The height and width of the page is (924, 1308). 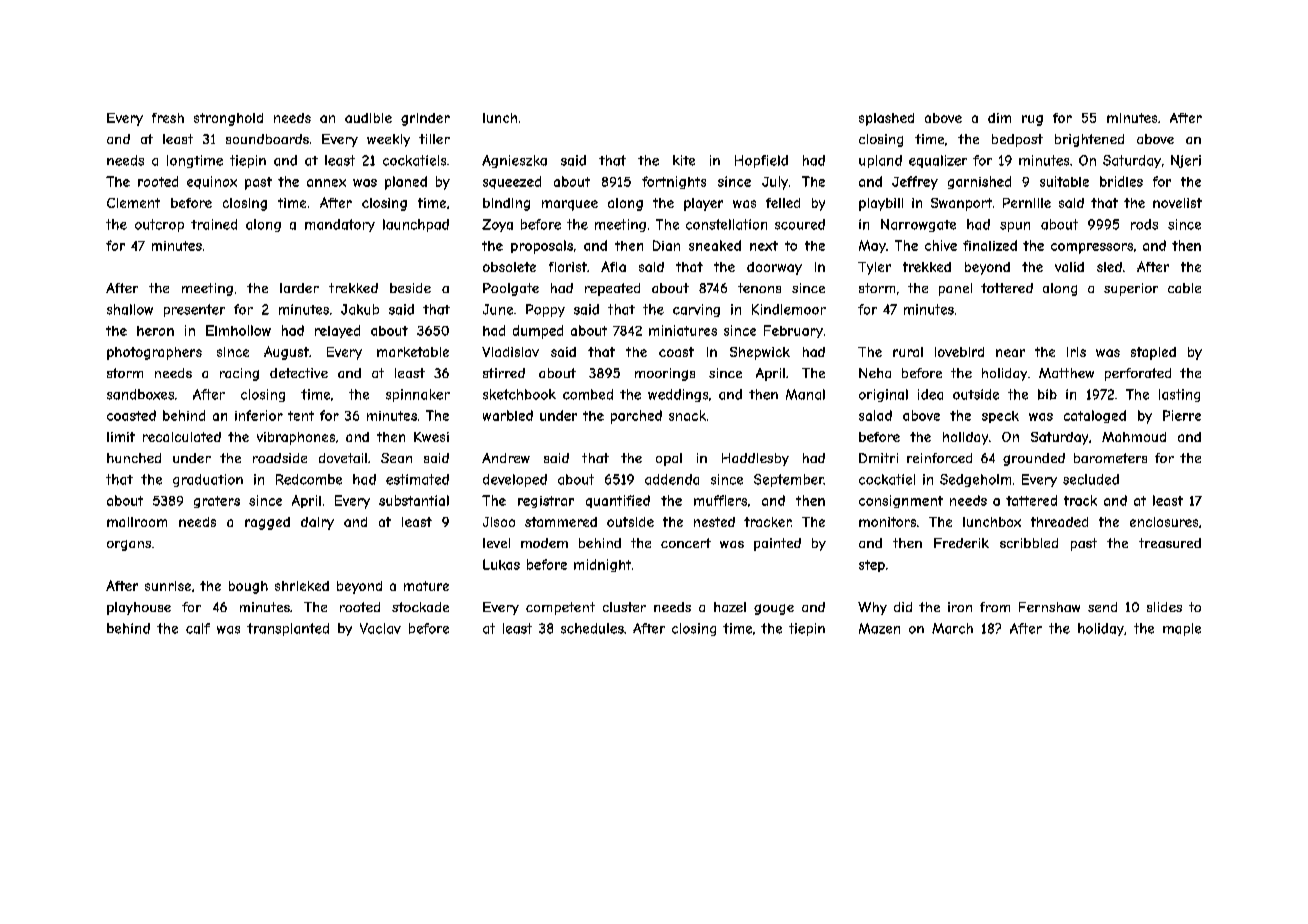 What do you see at coordinates (130, 309) in the page?
I see `shallow` at bounding box center [130, 309].
